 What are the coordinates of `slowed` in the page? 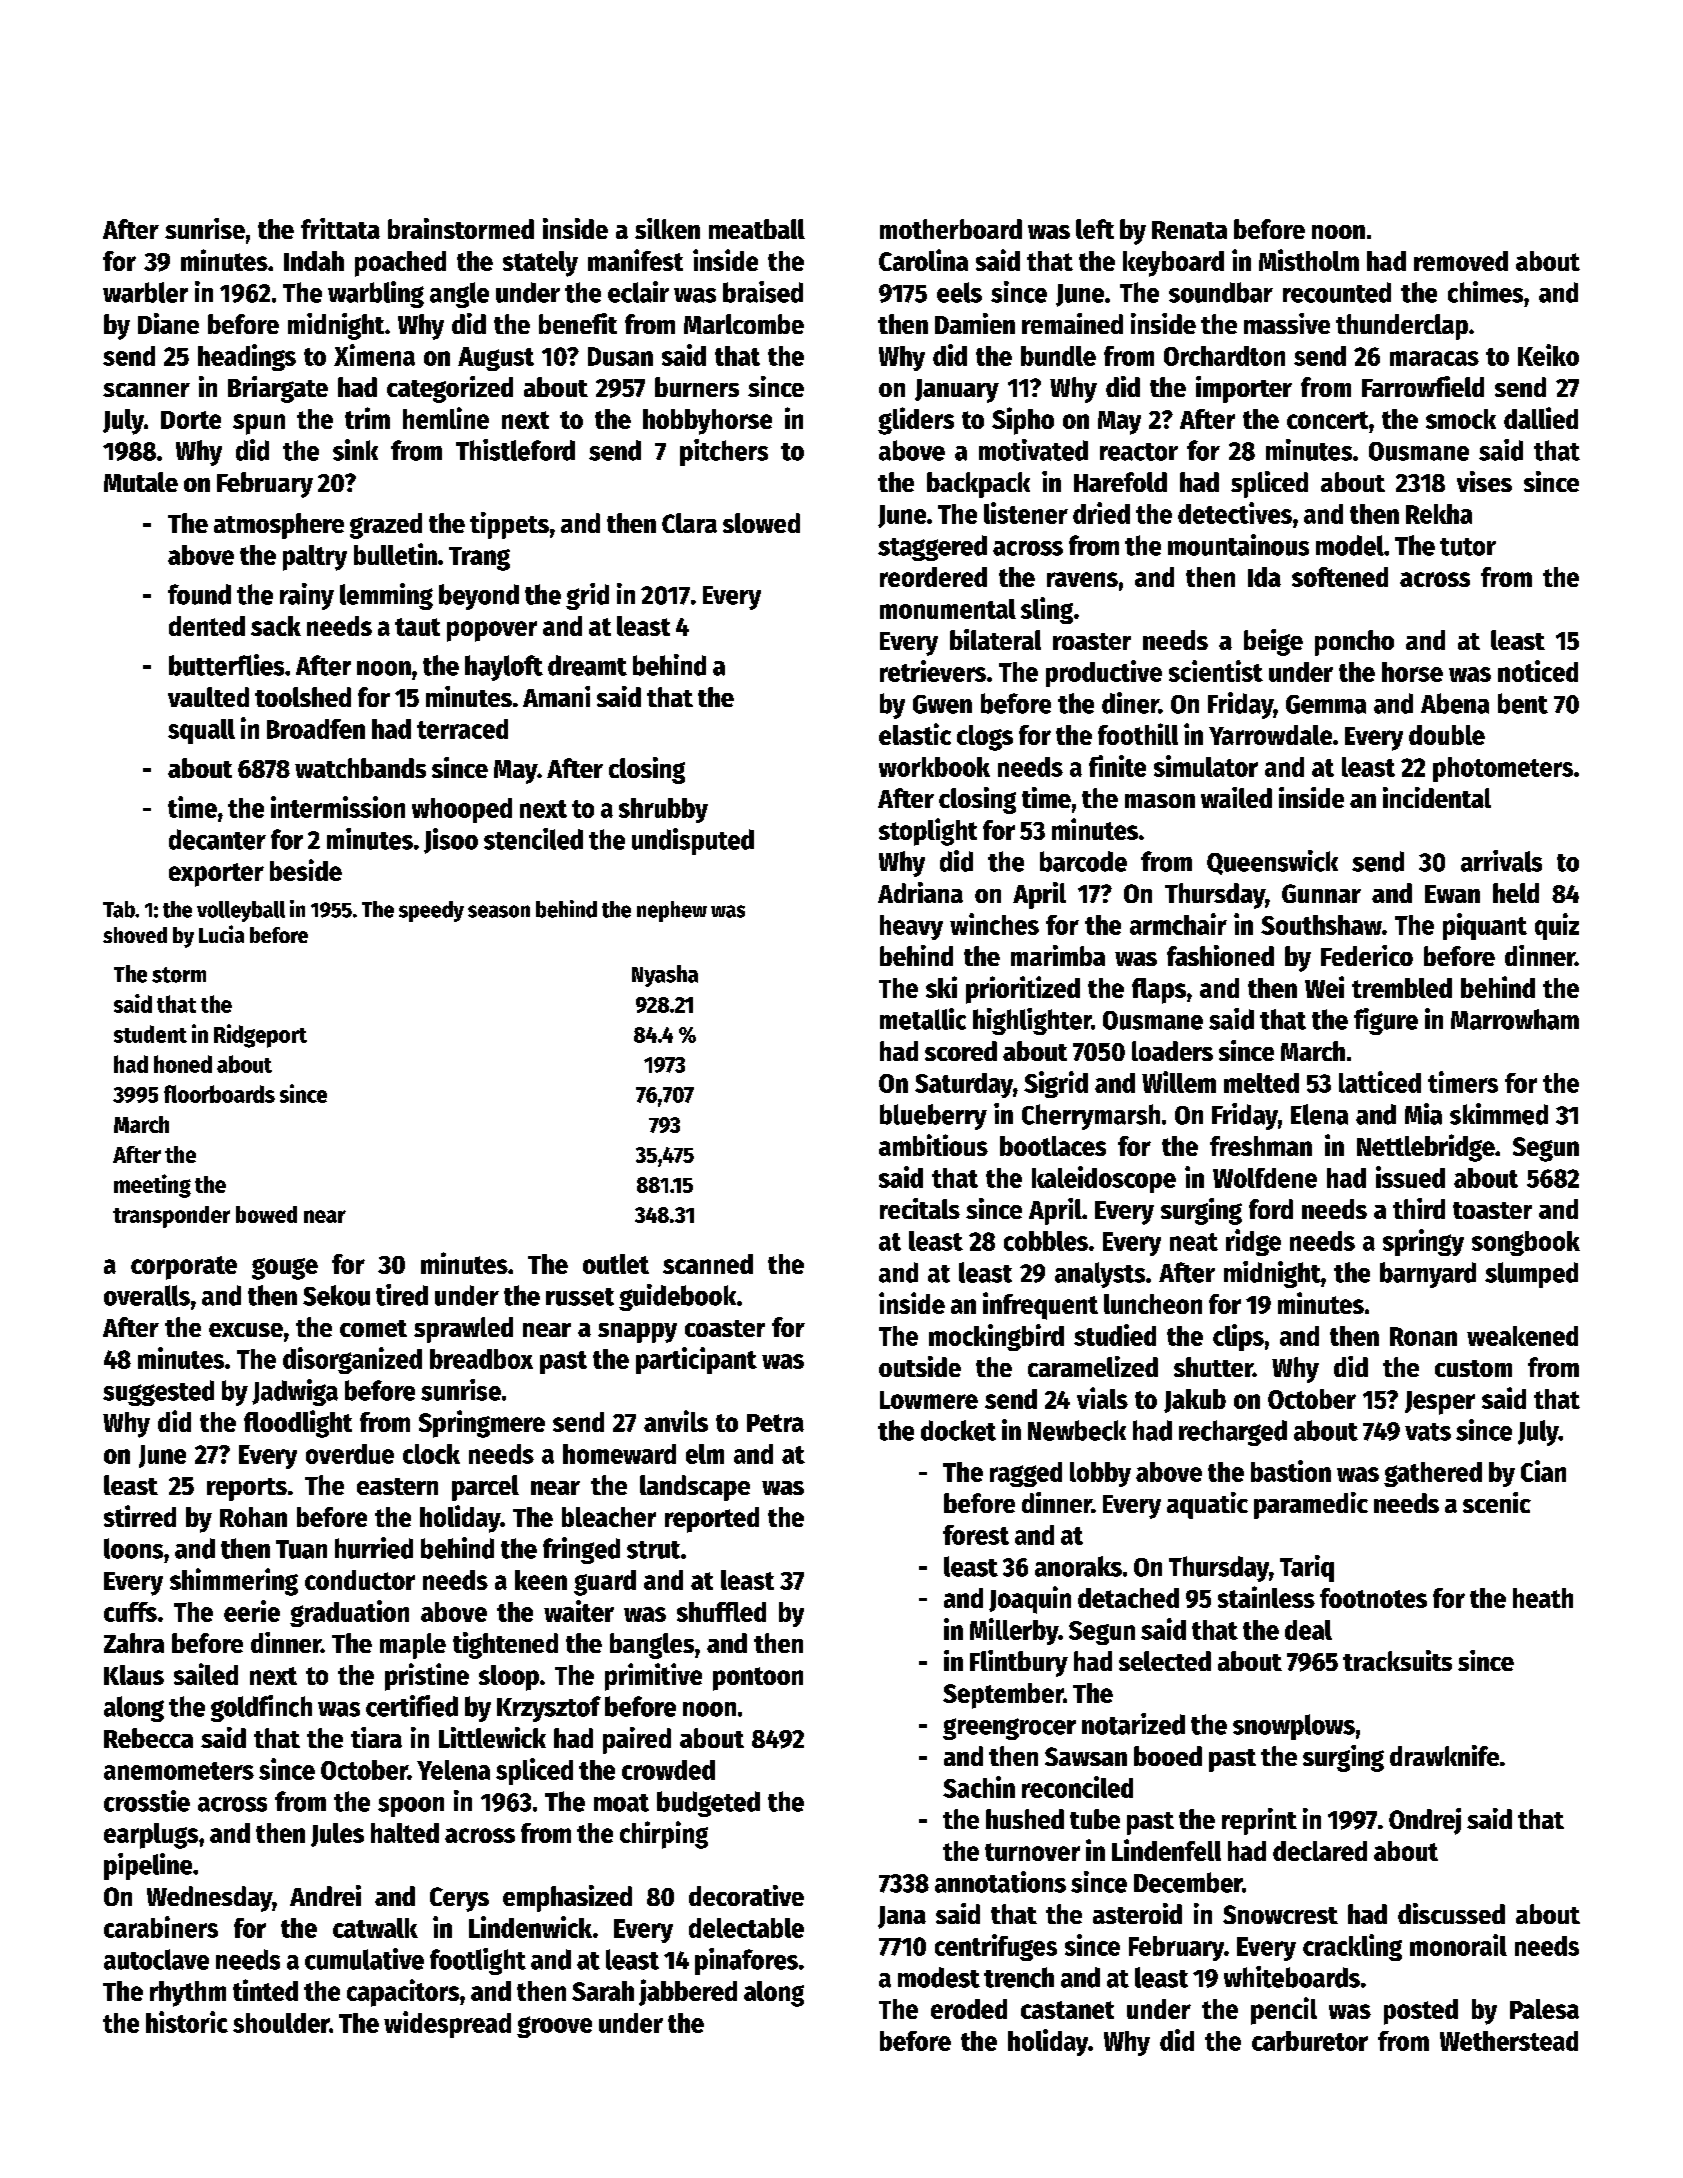 It's located at (761, 523).
